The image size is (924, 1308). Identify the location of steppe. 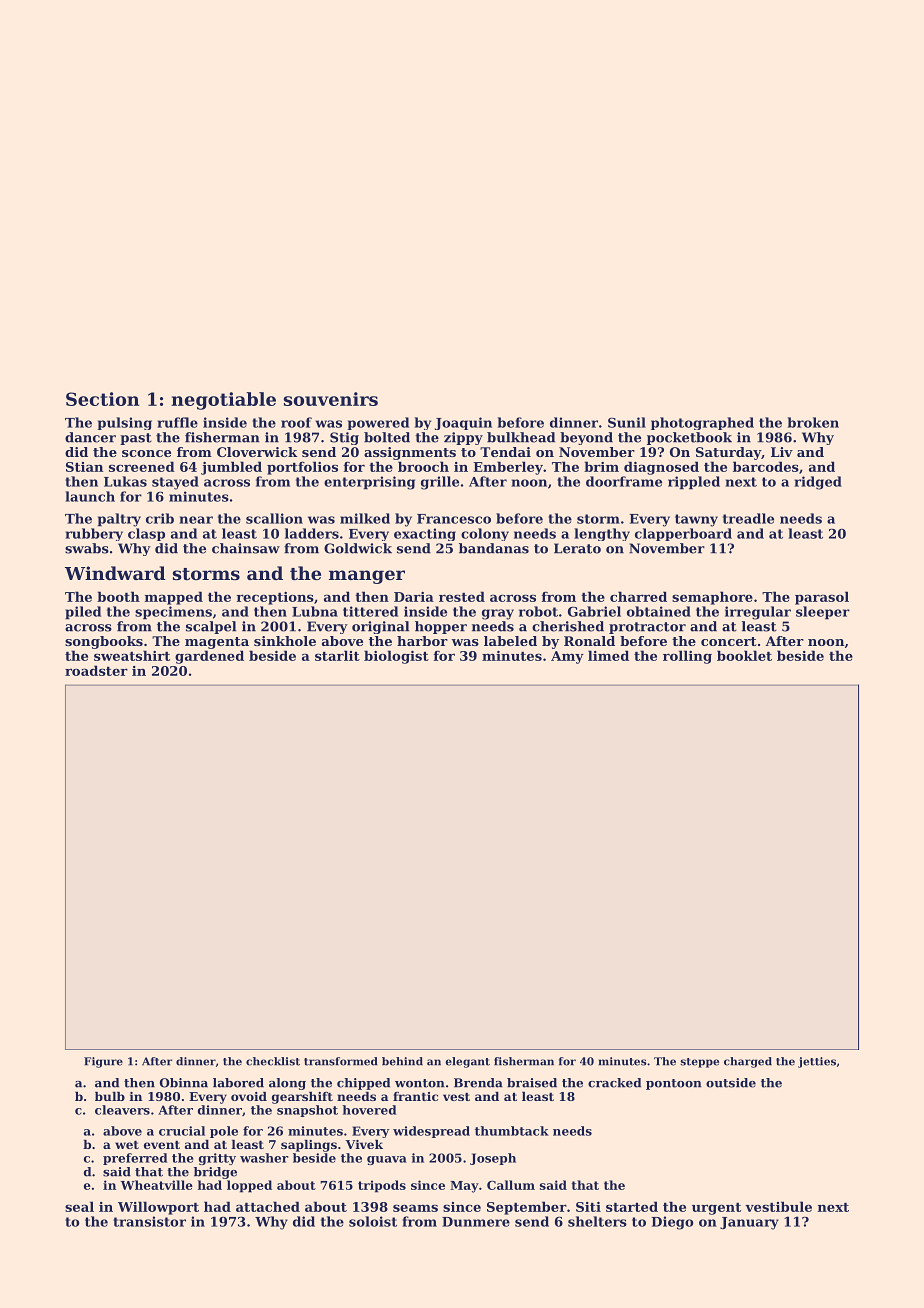
(700, 1063).
